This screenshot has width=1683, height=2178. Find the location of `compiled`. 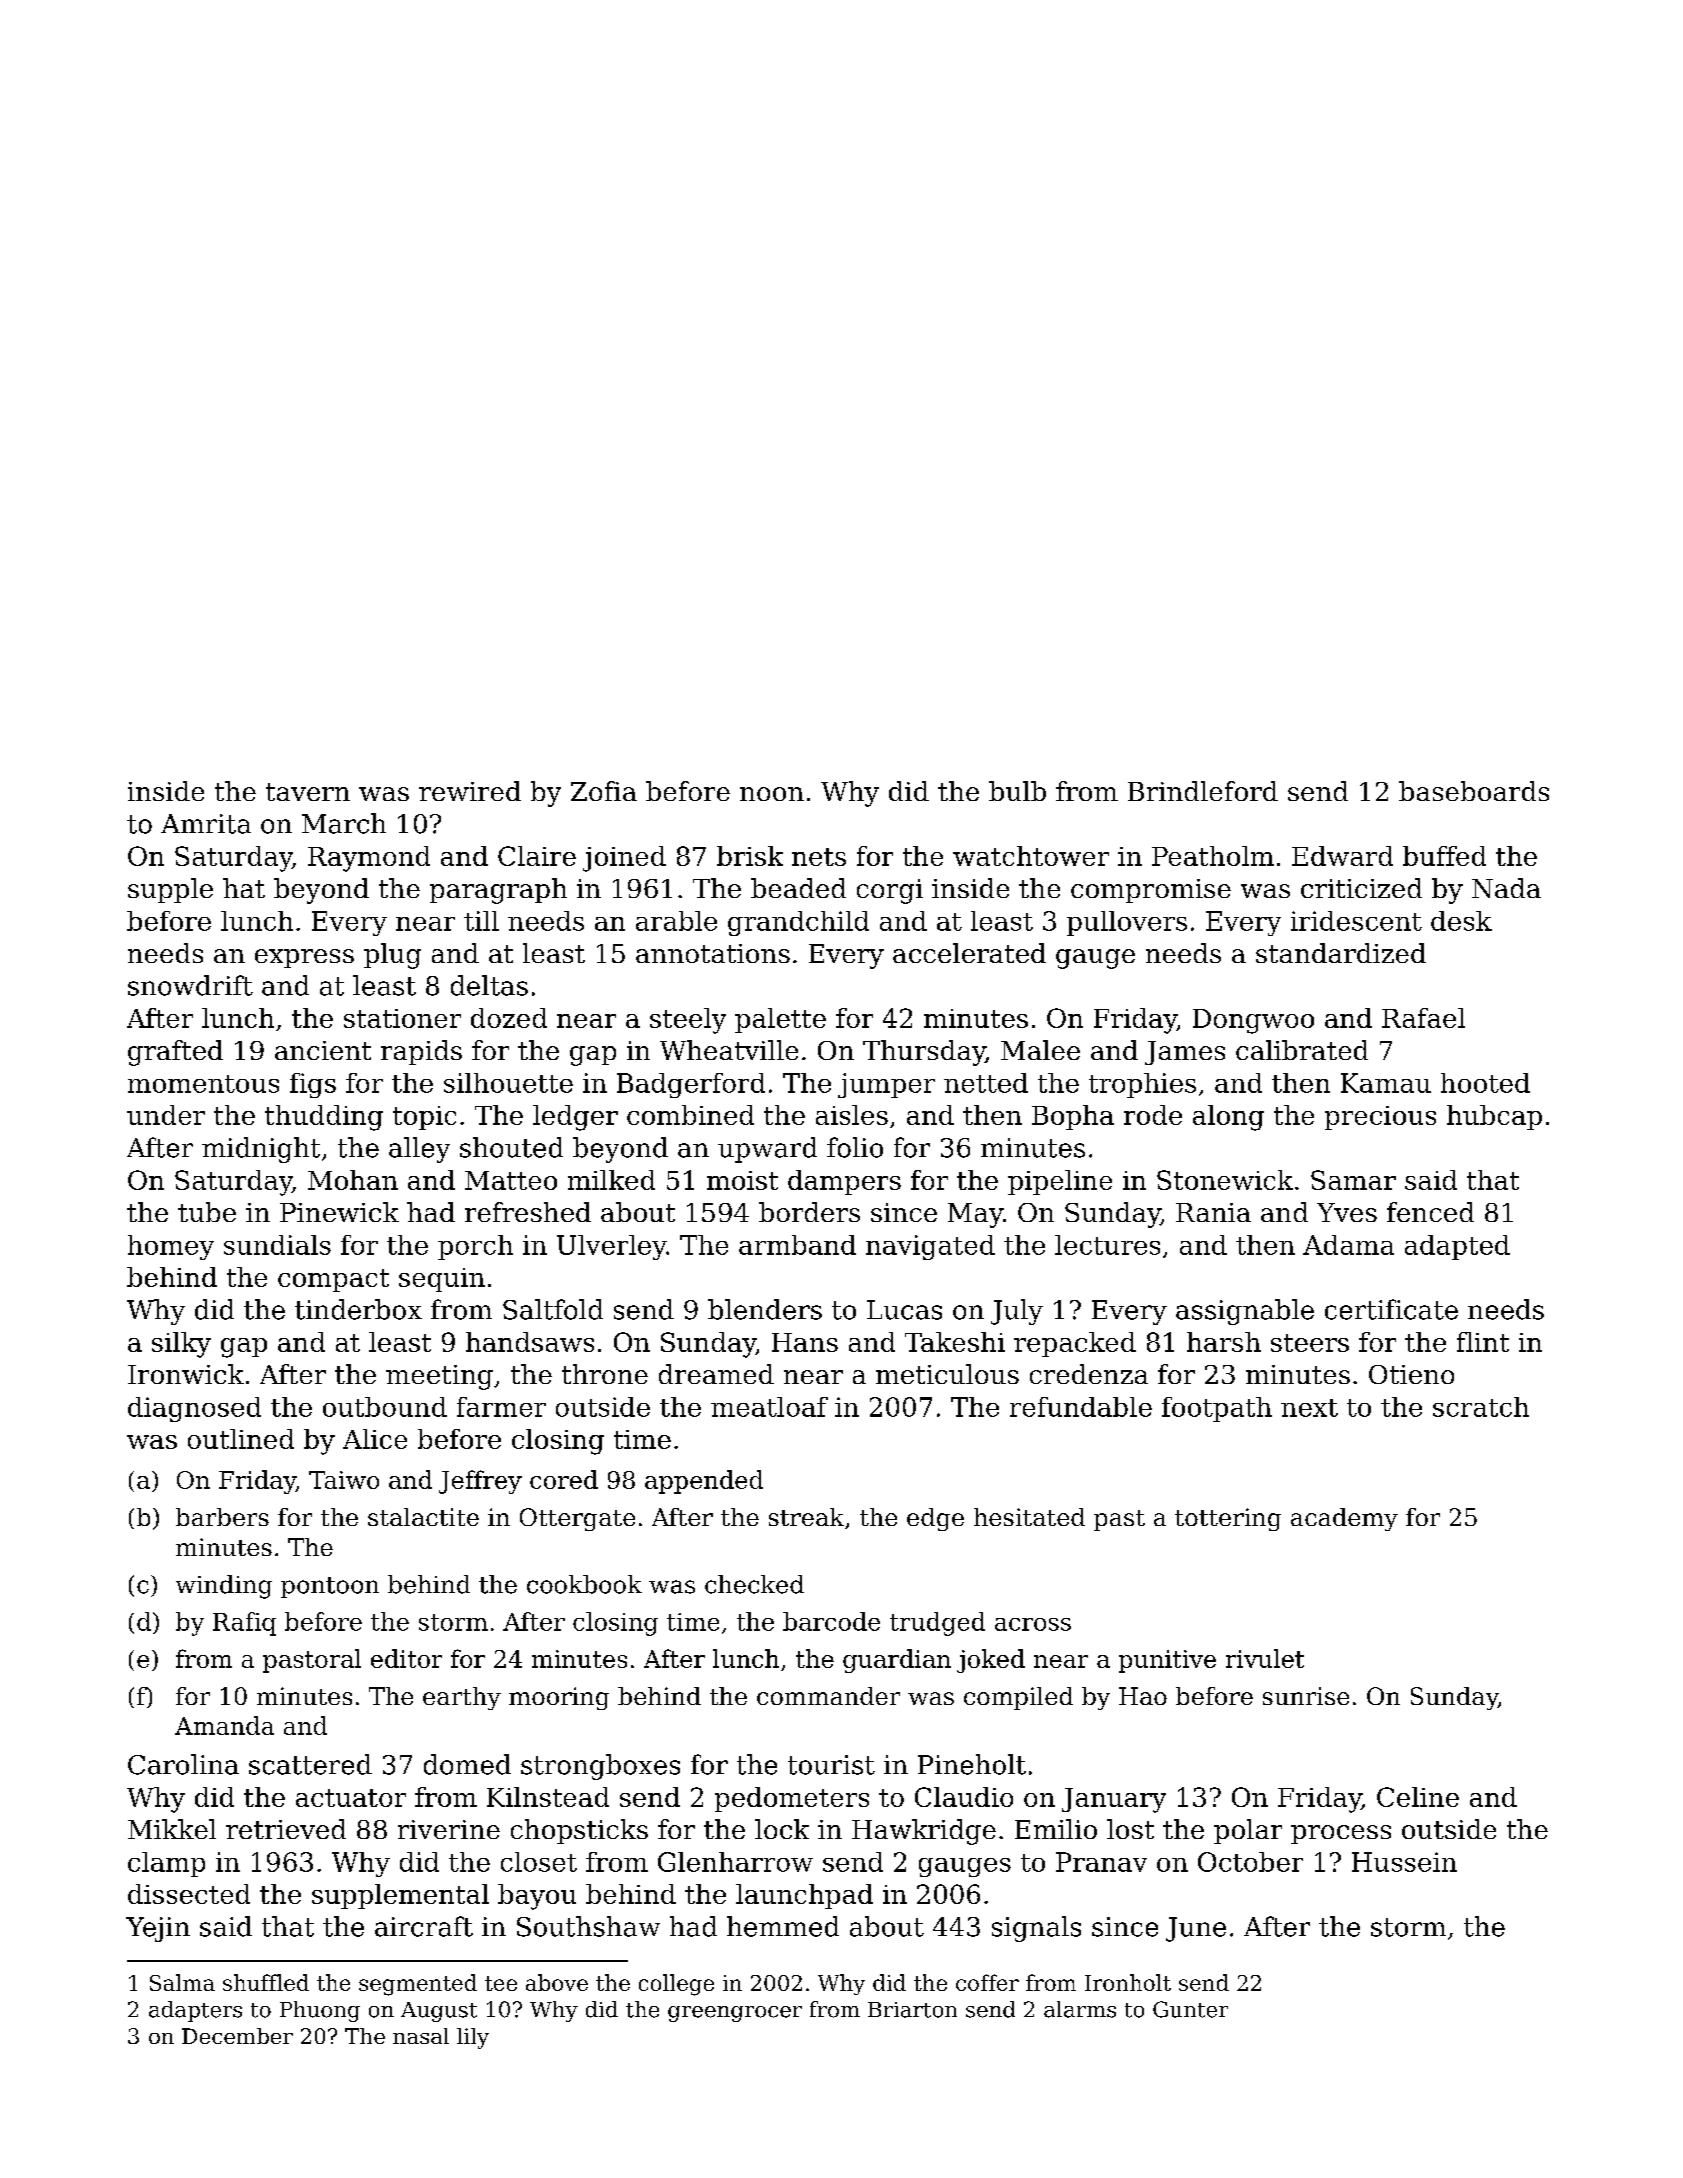

compiled is located at coordinates (1018, 1698).
